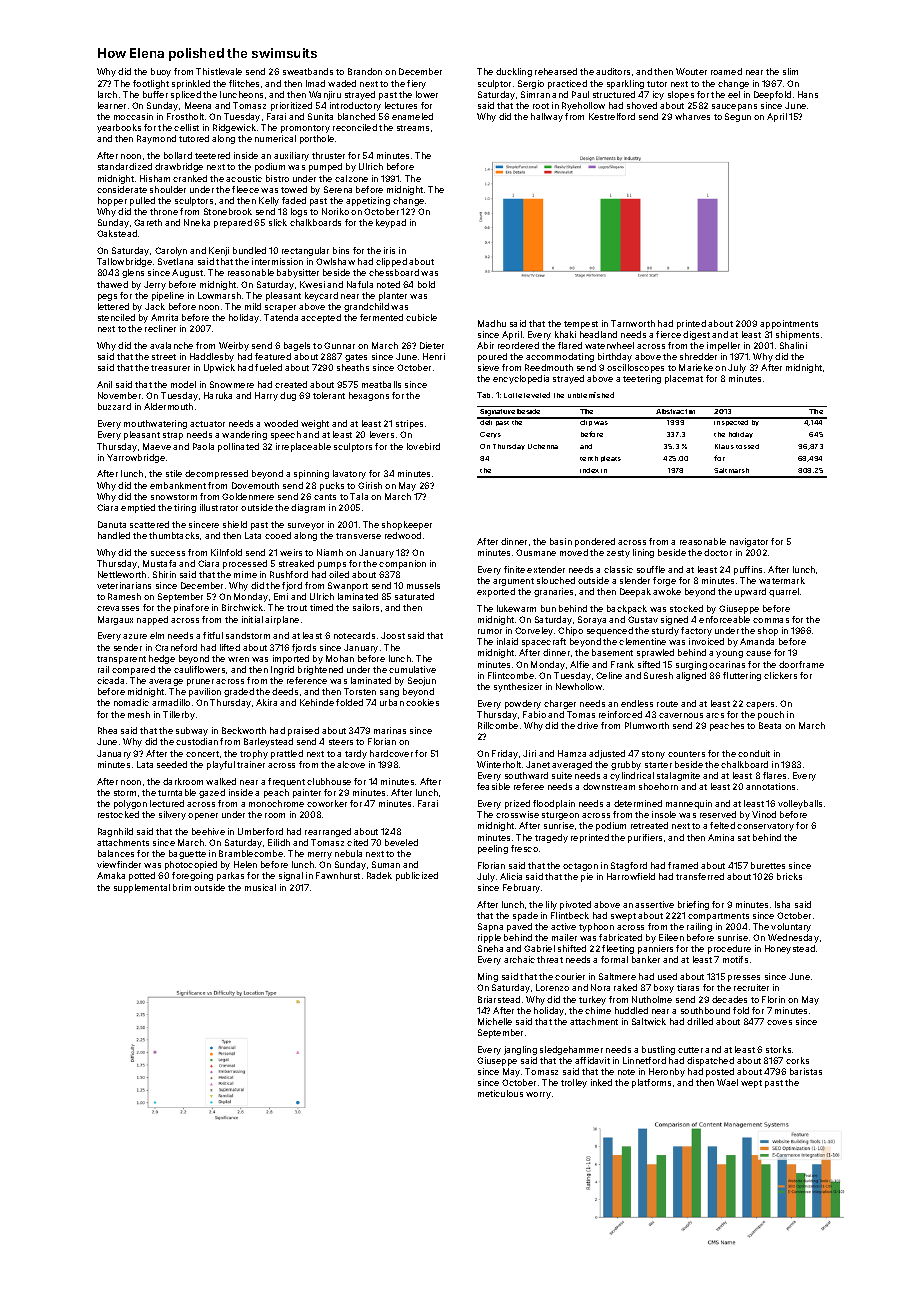 Image resolution: width=924 pixels, height=1308 pixels. Describe the element at coordinates (793, 345) in the screenshot. I see `Shalini` at that location.
